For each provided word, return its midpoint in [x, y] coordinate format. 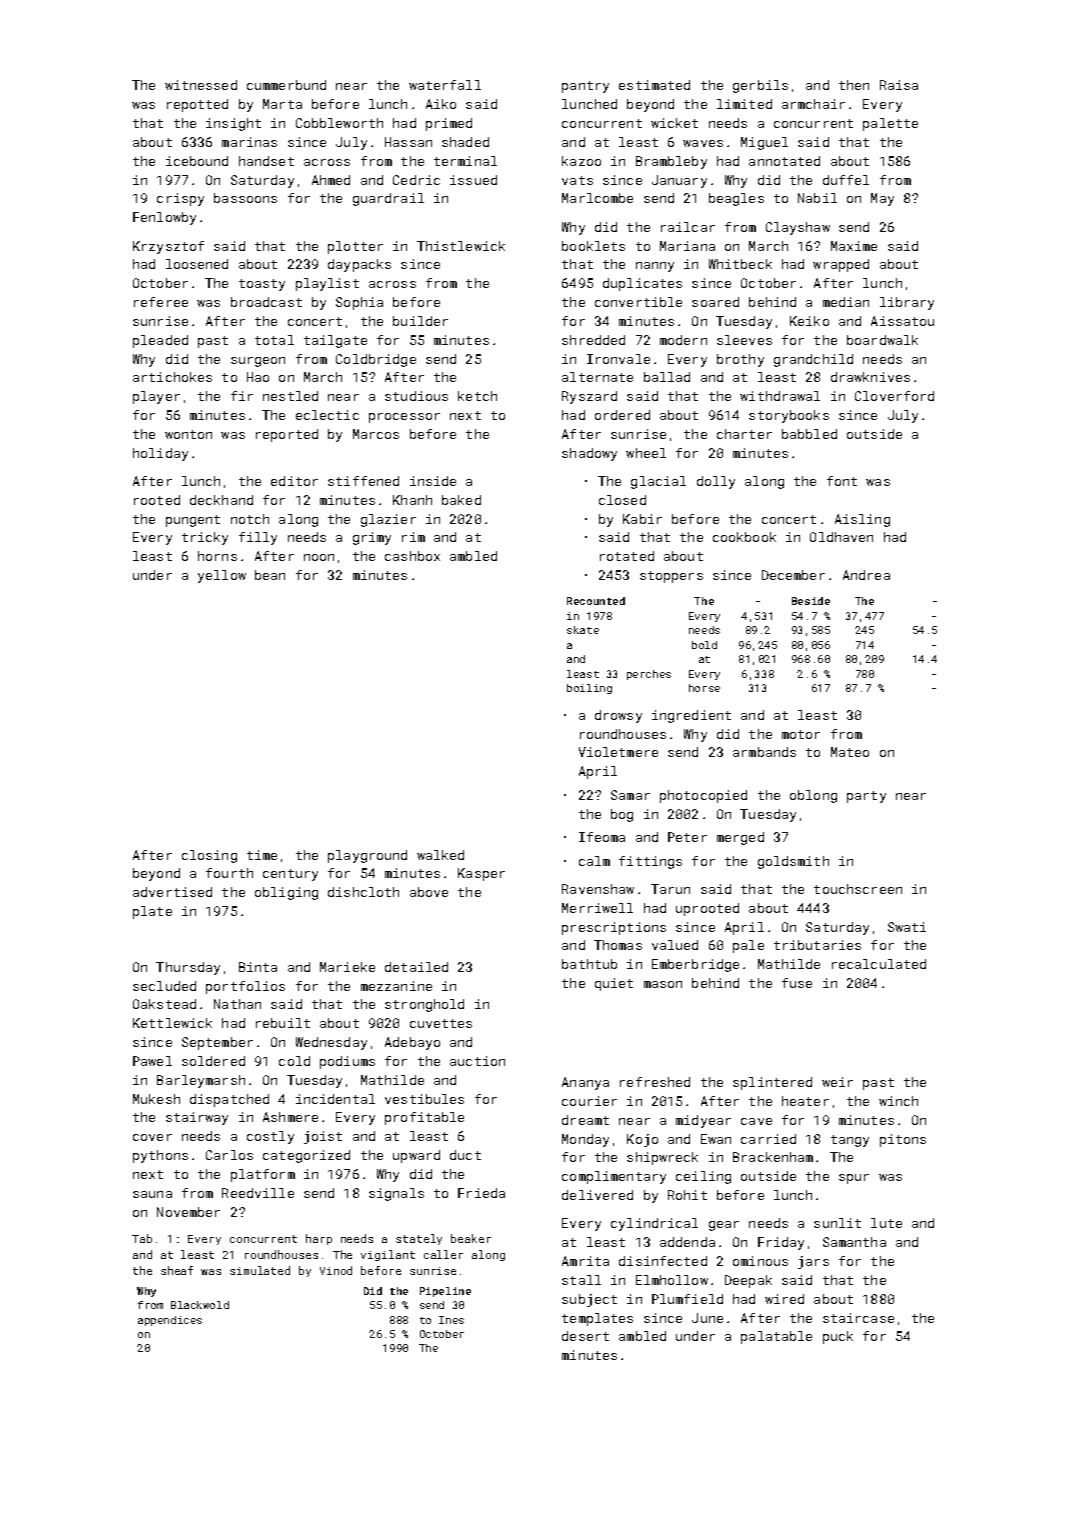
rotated [627, 556]
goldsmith [793, 862]
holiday [160, 454]
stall [581, 1280]
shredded [593, 340]
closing [209, 856]
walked [440, 855]
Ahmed [331, 180]
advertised [172, 892]
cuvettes [441, 1023]
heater [805, 1101]
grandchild [813, 360]
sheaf [177, 1270]
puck [838, 1337]
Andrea [866, 575]
